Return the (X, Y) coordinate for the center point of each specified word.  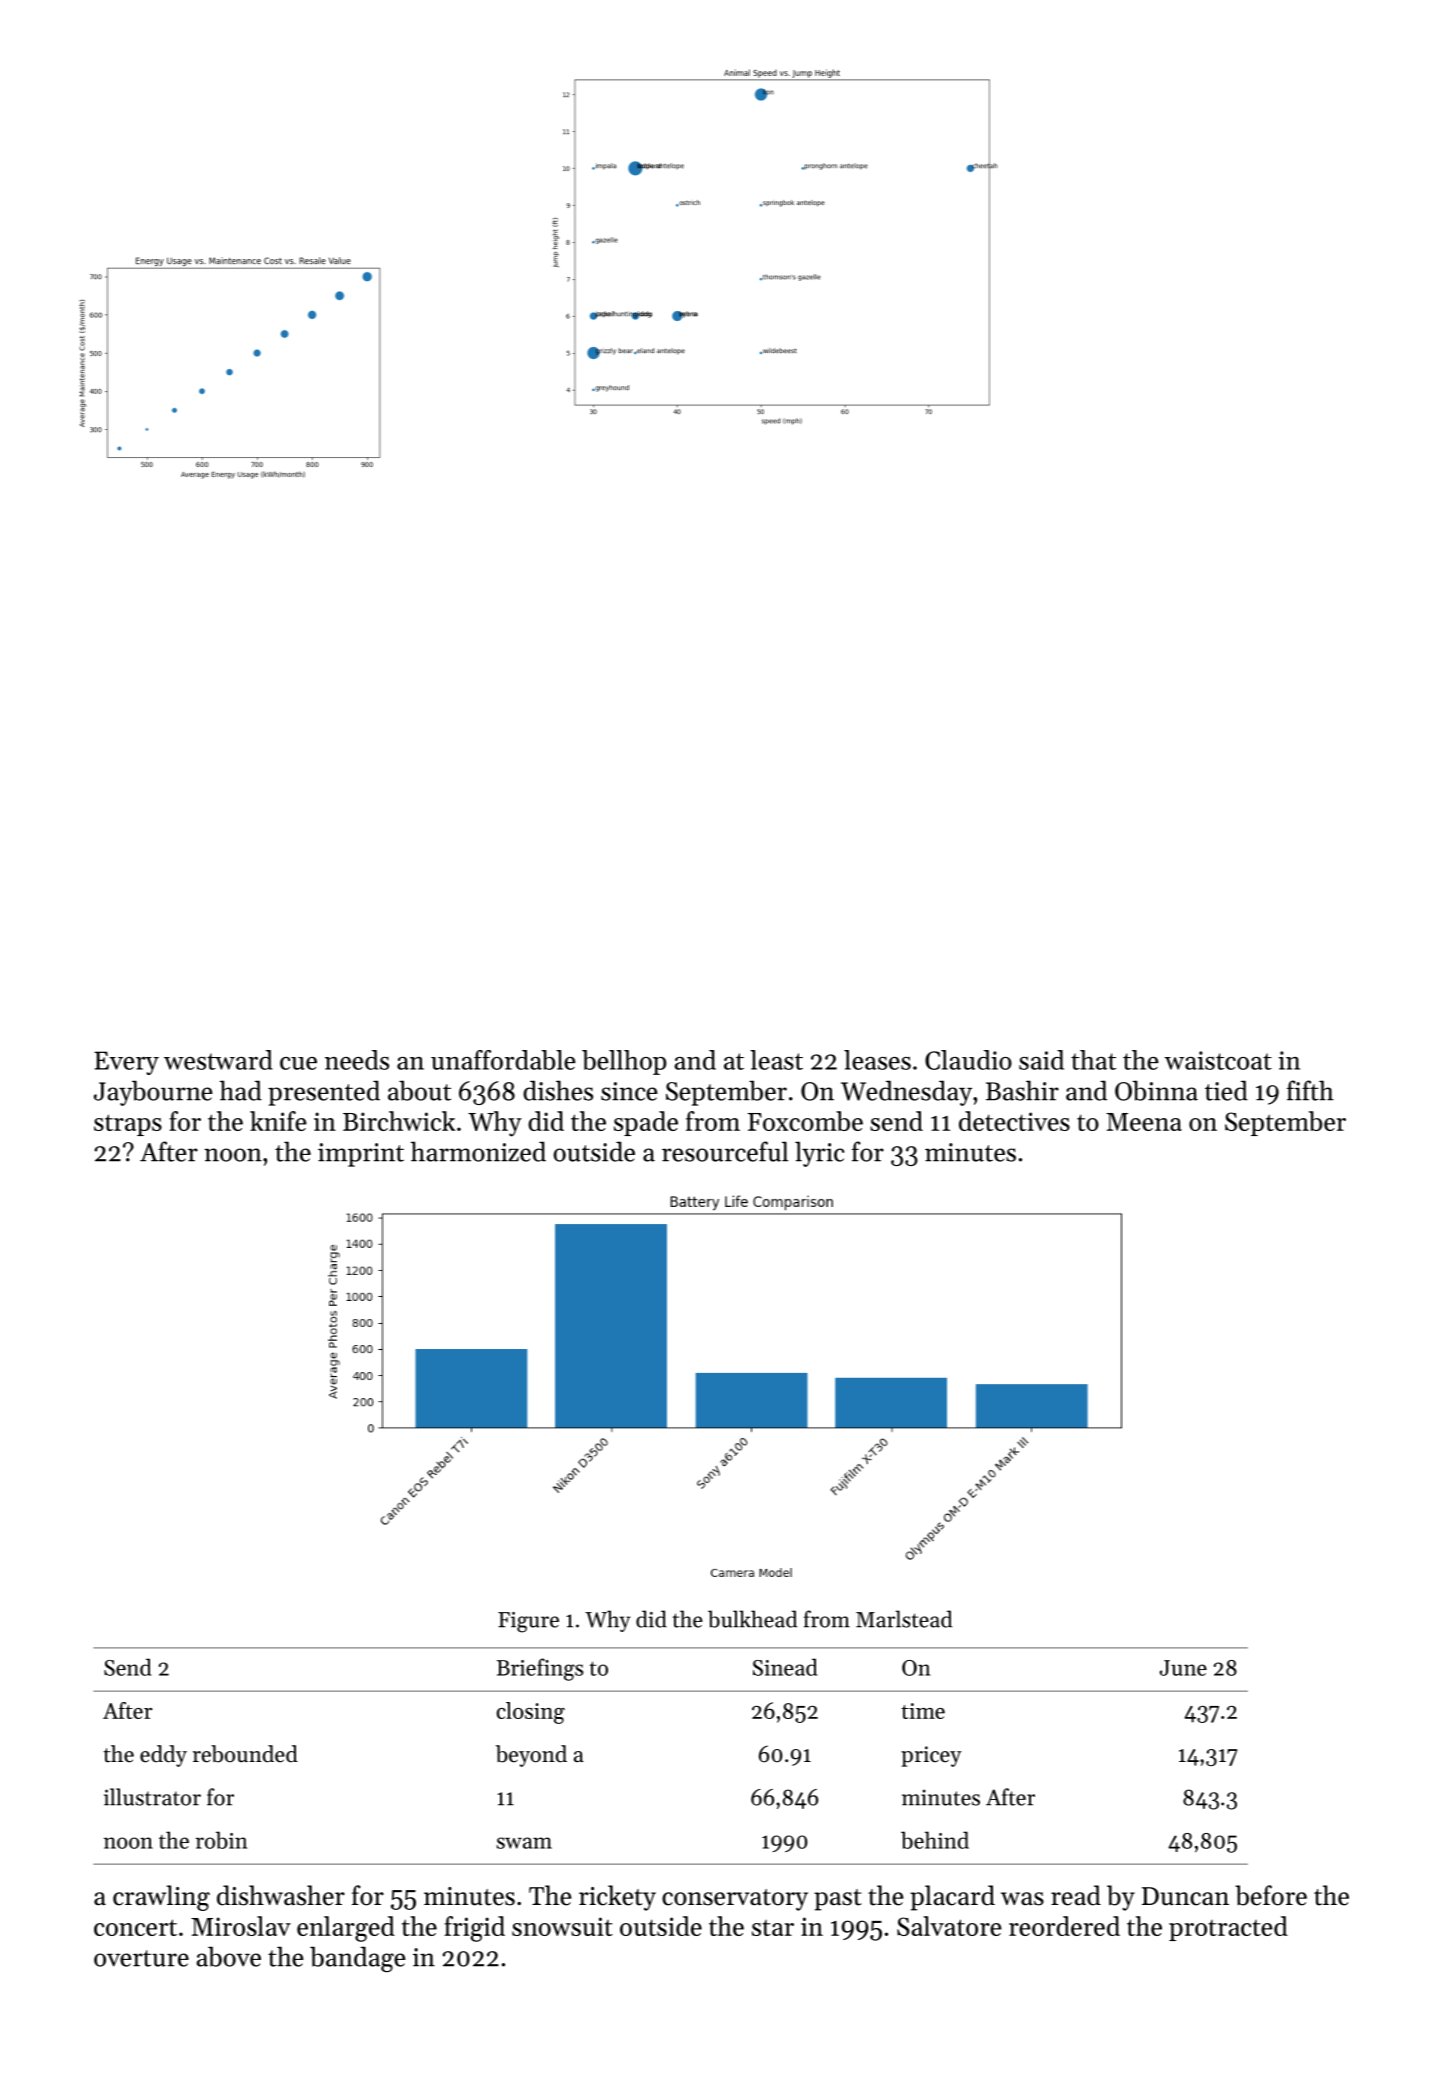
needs (357, 1060)
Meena (1144, 1122)
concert (135, 1927)
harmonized (478, 1151)
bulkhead (752, 1619)
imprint (361, 1155)
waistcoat (1218, 1060)
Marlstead (904, 1619)
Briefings (540, 1669)
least (776, 1060)
